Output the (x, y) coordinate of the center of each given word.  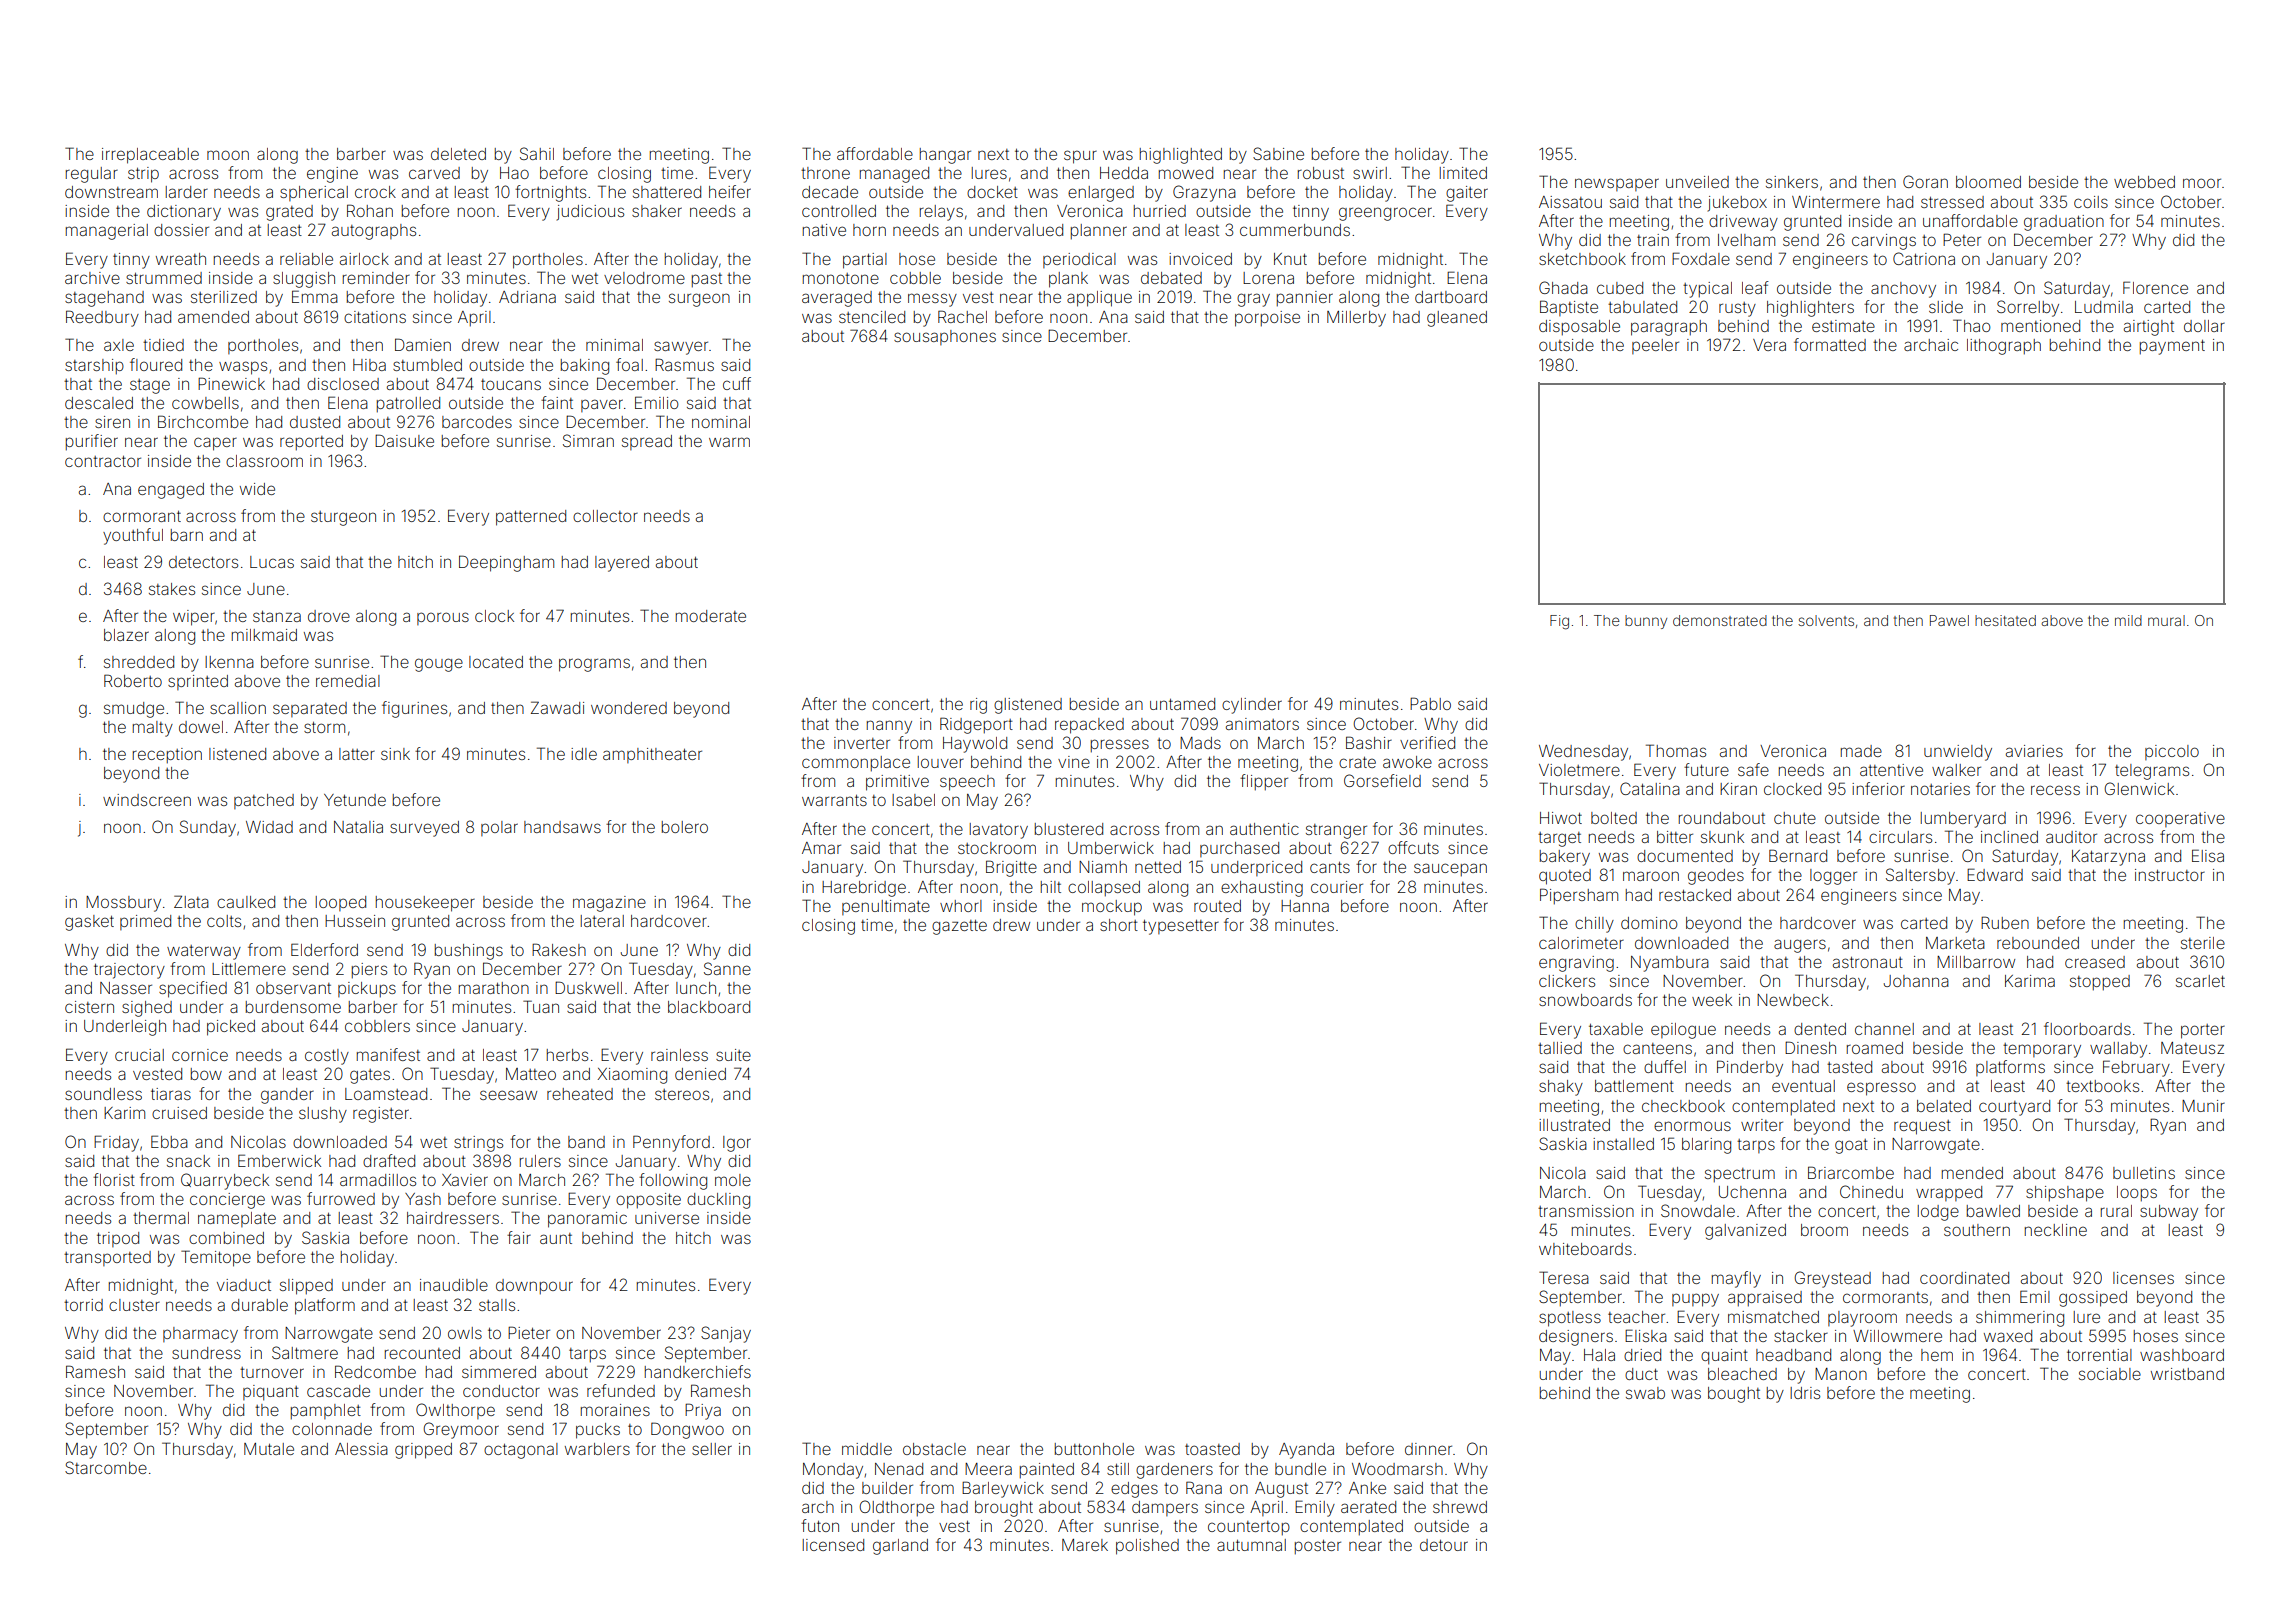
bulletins (2144, 1173)
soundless (103, 1094)
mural (2166, 620)
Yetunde (355, 800)
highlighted (1181, 156)
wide (257, 489)
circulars (1900, 837)
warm (729, 442)
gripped (423, 1451)
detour (1444, 1545)
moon (228, 155)
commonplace (856, 764)
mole (733, 1180)
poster (1318, 1547)
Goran (1925, 181)
